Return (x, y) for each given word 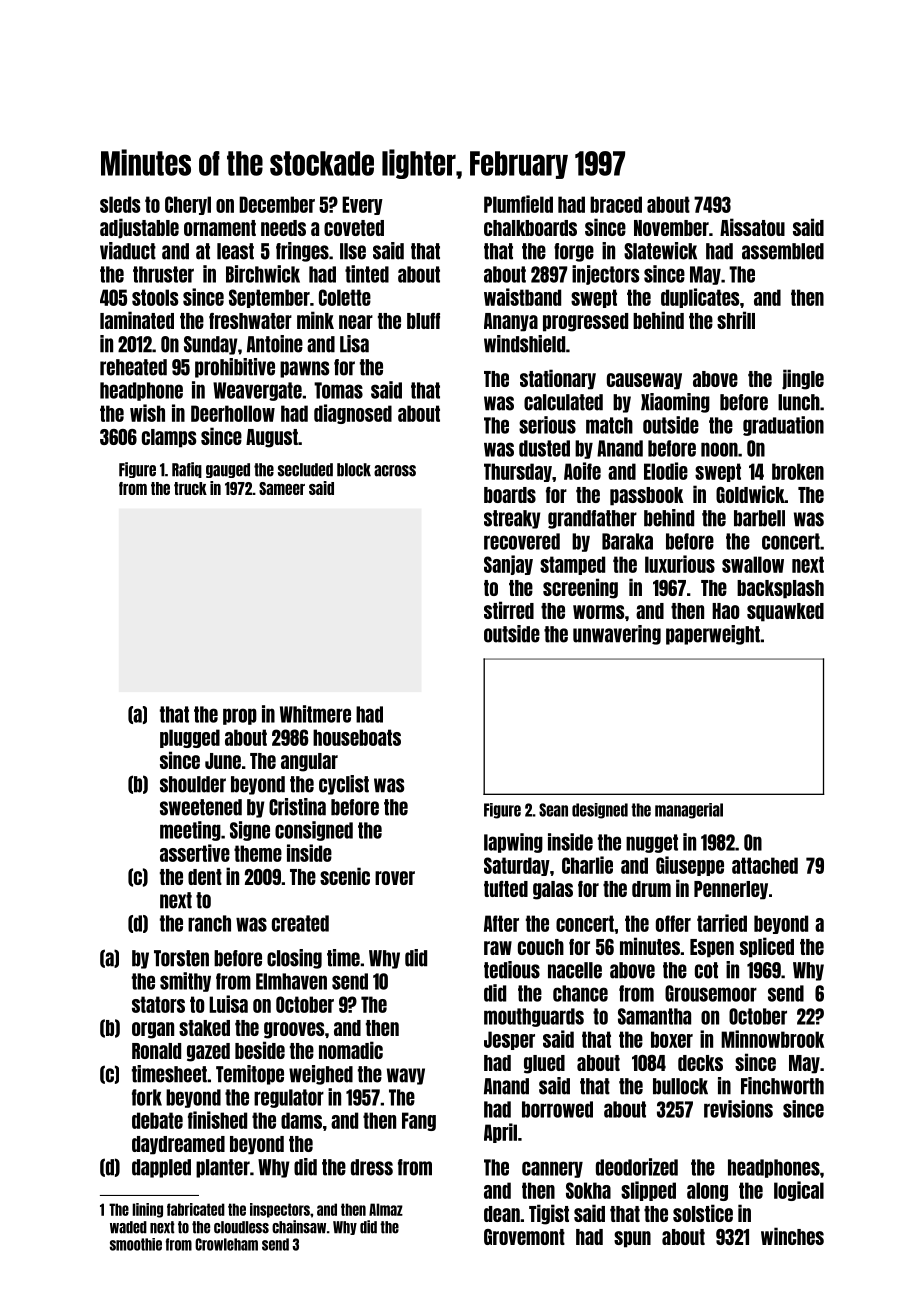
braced (616, 204)
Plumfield (518, 204)
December (277, 204)
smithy (185, 982)
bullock (680, 1086)
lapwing (513, 843)
